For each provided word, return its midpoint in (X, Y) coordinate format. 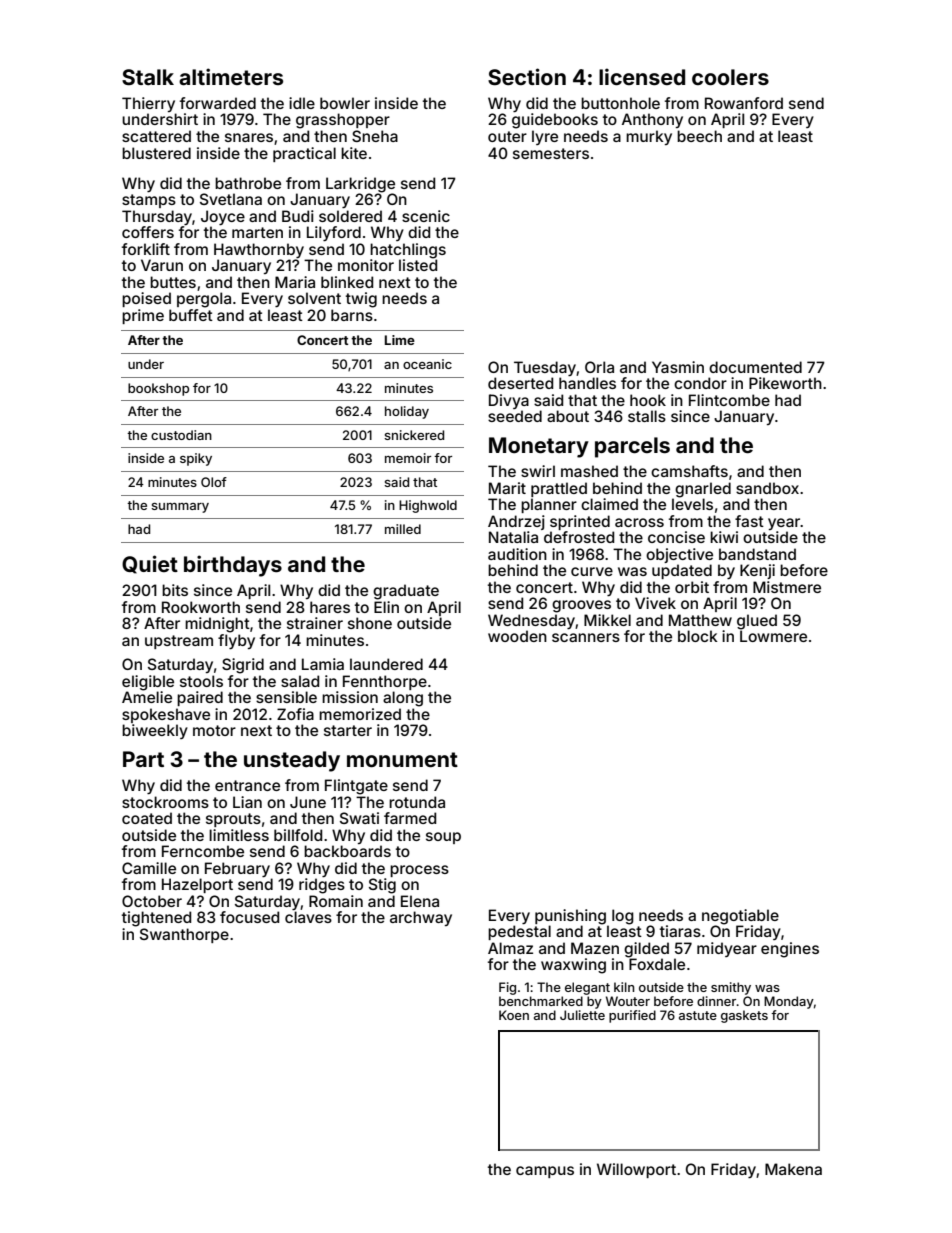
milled (403, 529)
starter (348, 730)
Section (527, 76)
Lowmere (773, 636)
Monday (789, 1002)
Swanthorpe (184, 935)
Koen (514, 1015)
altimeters (231, 76)
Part (143, 759)
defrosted (579, 537)
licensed (642, 76)
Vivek (655, 603)
